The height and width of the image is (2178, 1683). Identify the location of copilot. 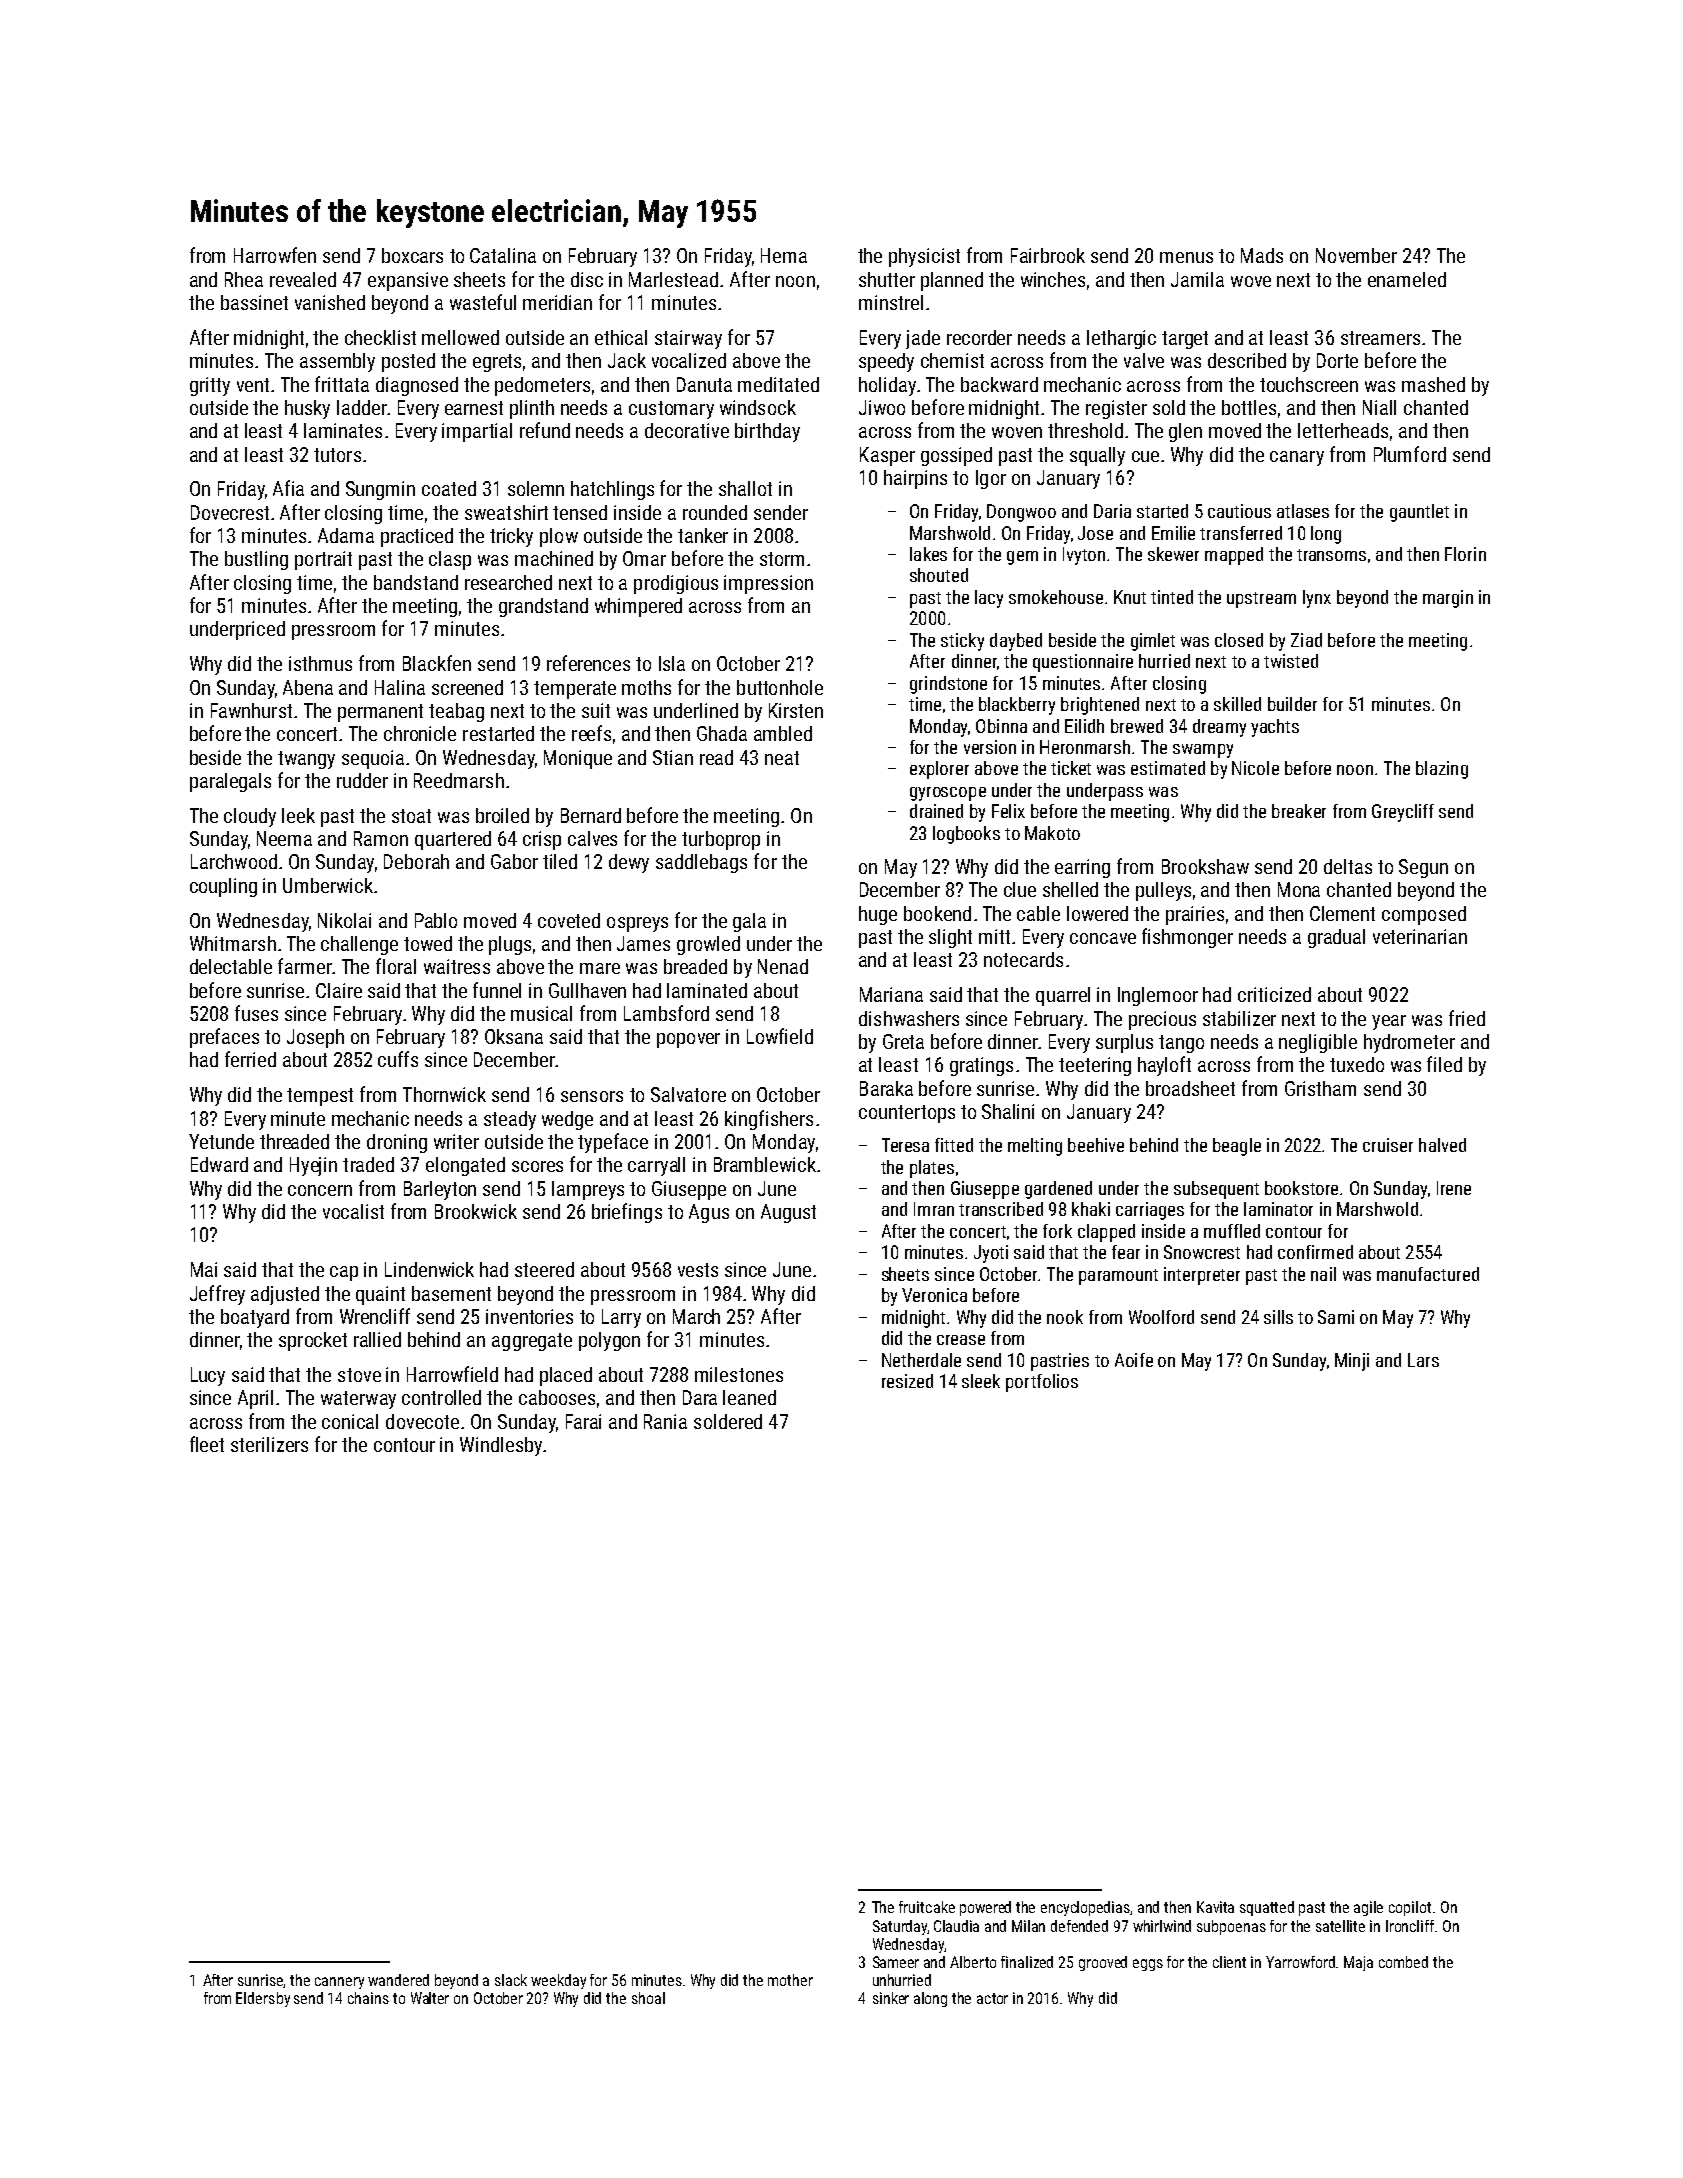
(1410, 1908).
